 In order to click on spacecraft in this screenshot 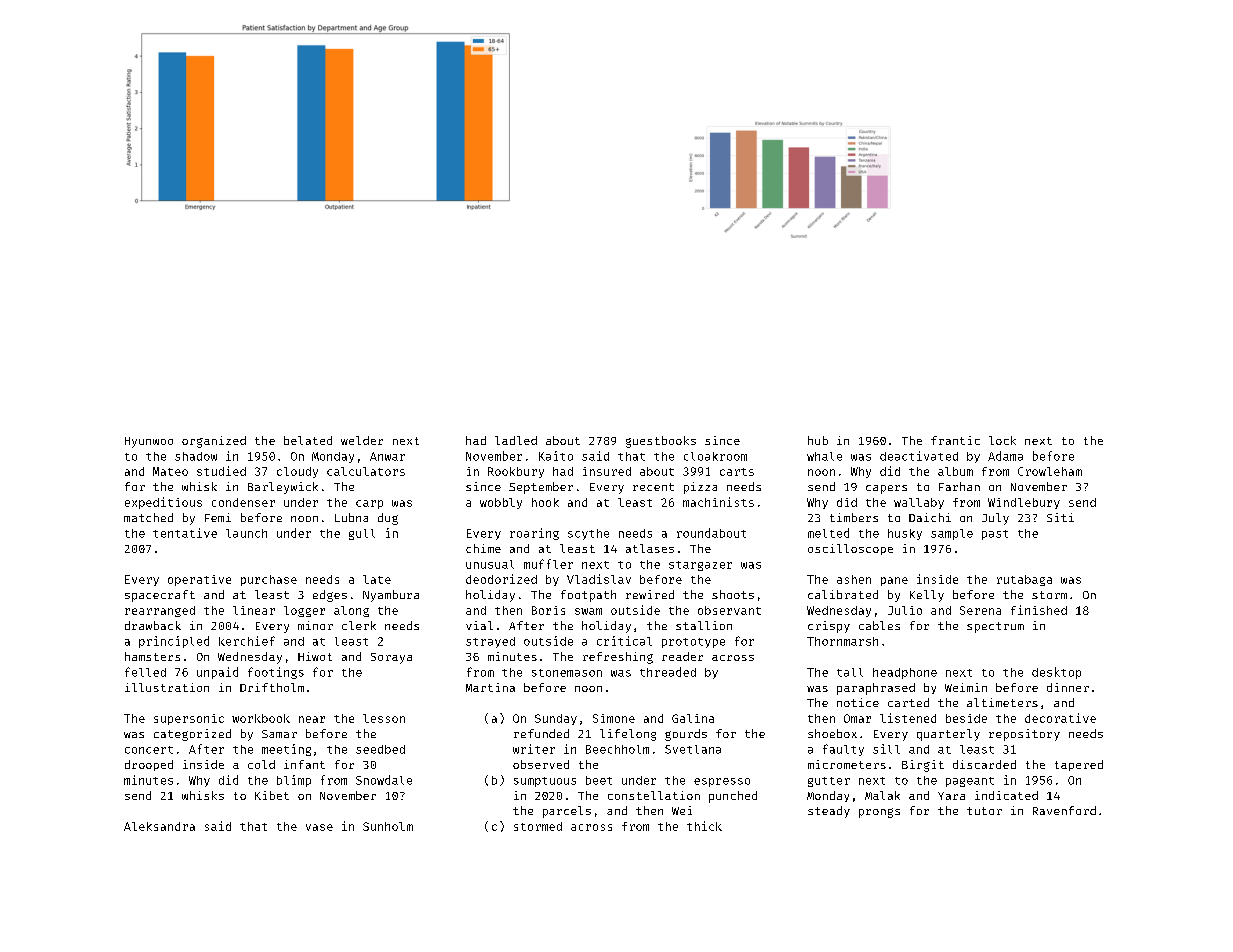, I will do `click(160, 596)`.
